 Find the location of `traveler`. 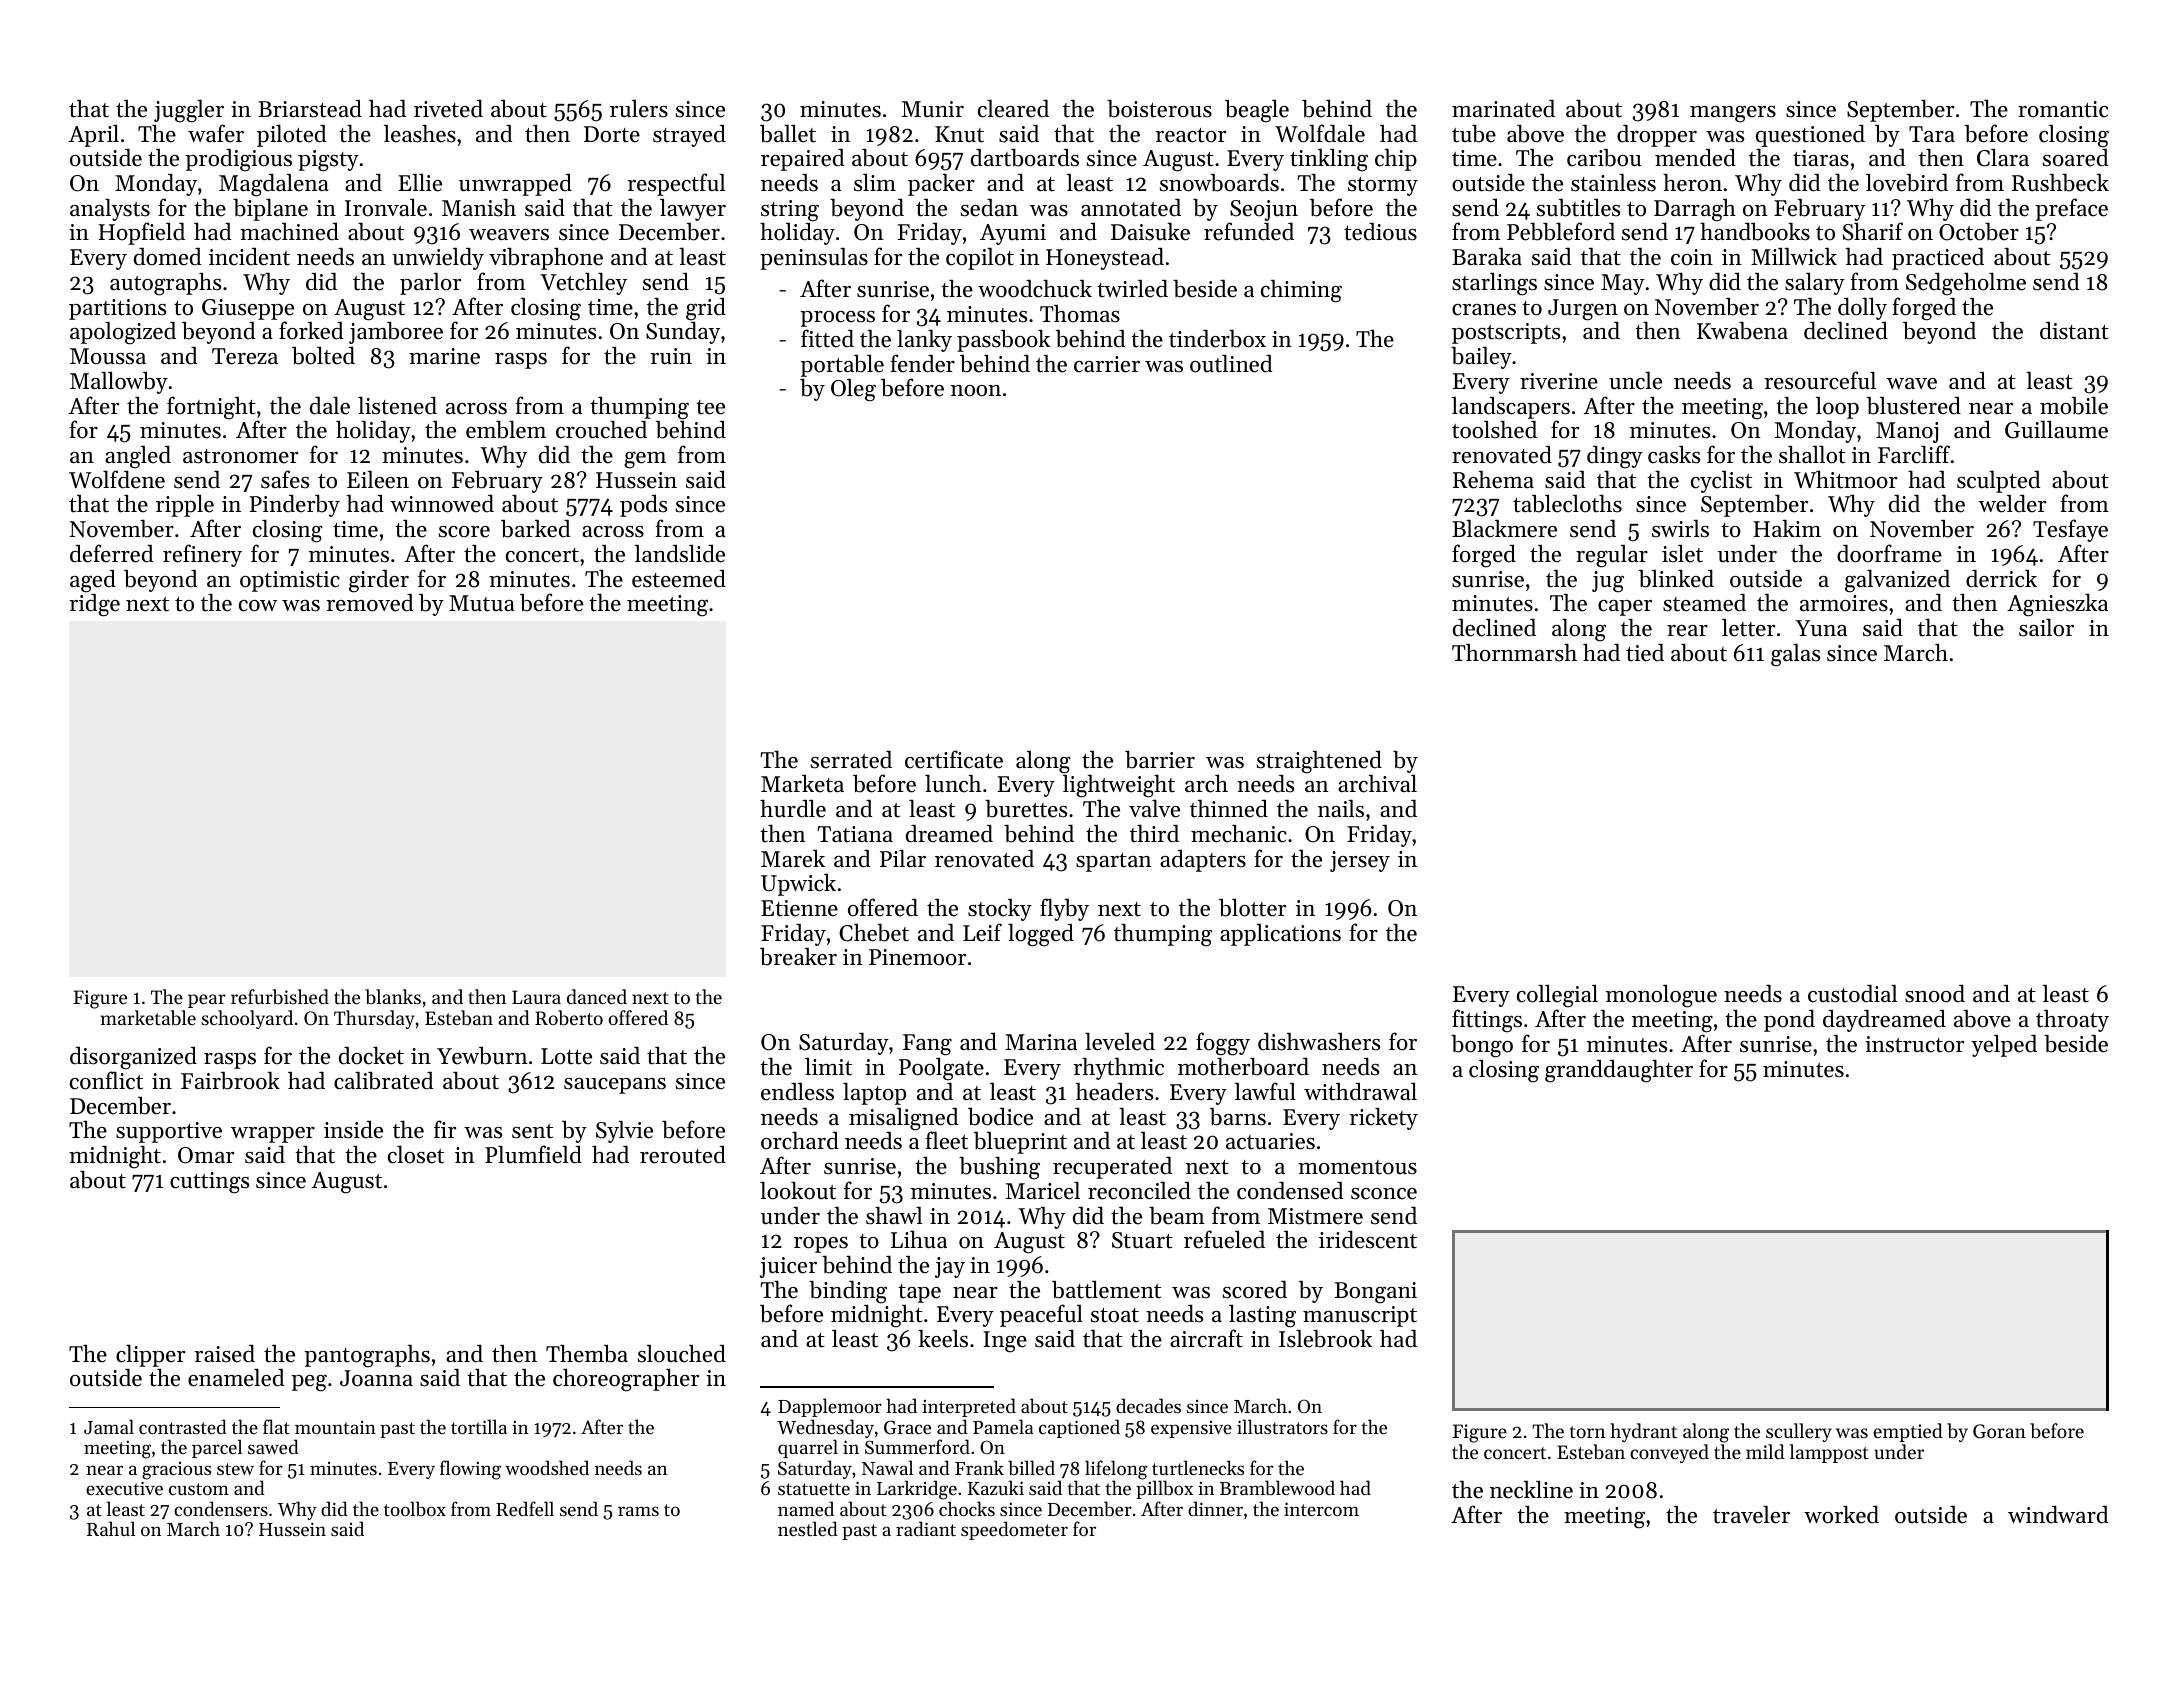

traveler is located at coordinates (1751, 1514).
